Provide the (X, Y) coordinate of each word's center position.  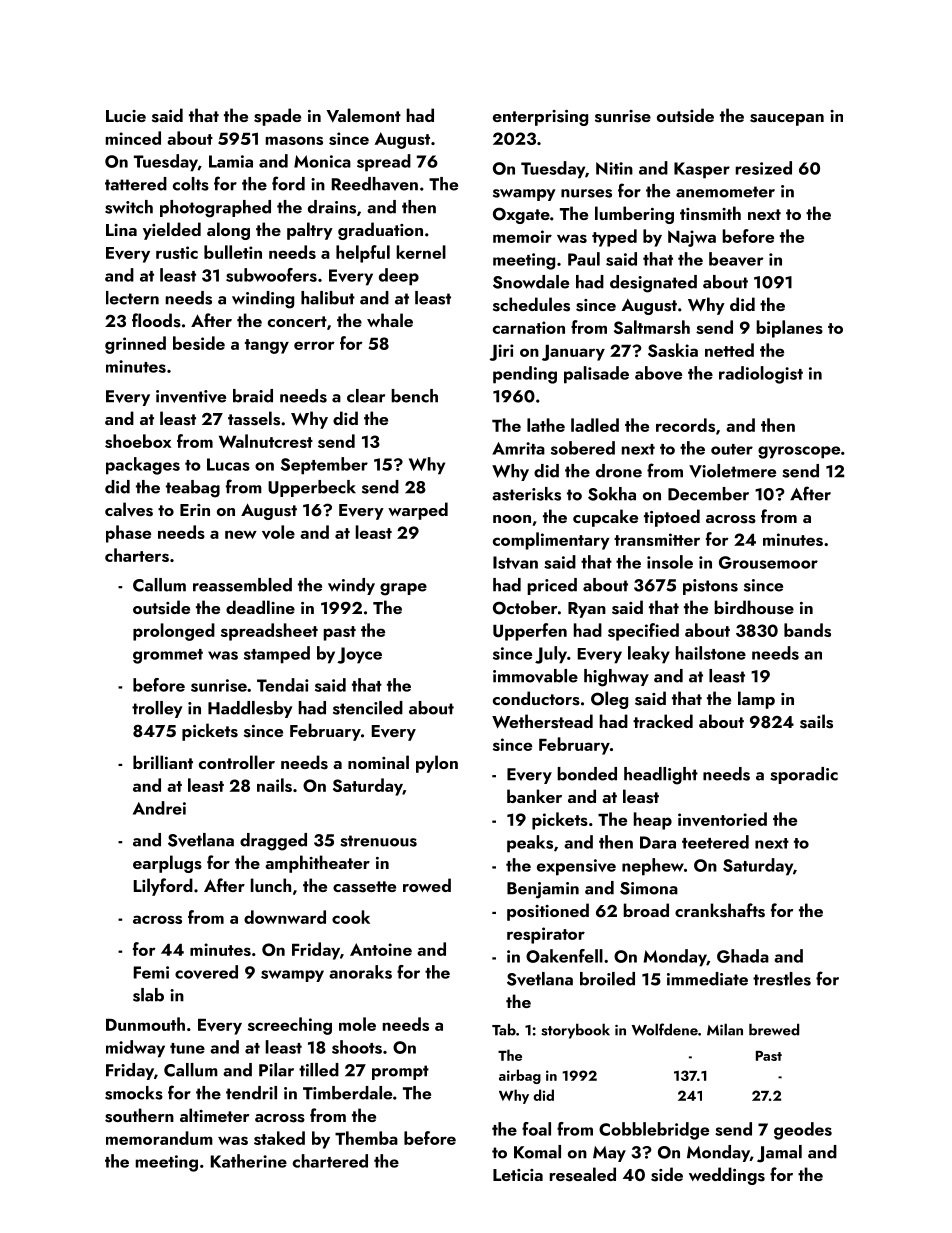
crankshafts (720, 910)
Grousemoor (768, 562)
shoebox (138, 441)
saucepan (787, 120)
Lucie (126, 116)
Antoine (381, 949)
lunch (271, 885)
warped (418, 511)
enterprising (540, 118)
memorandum (159, 1138)
